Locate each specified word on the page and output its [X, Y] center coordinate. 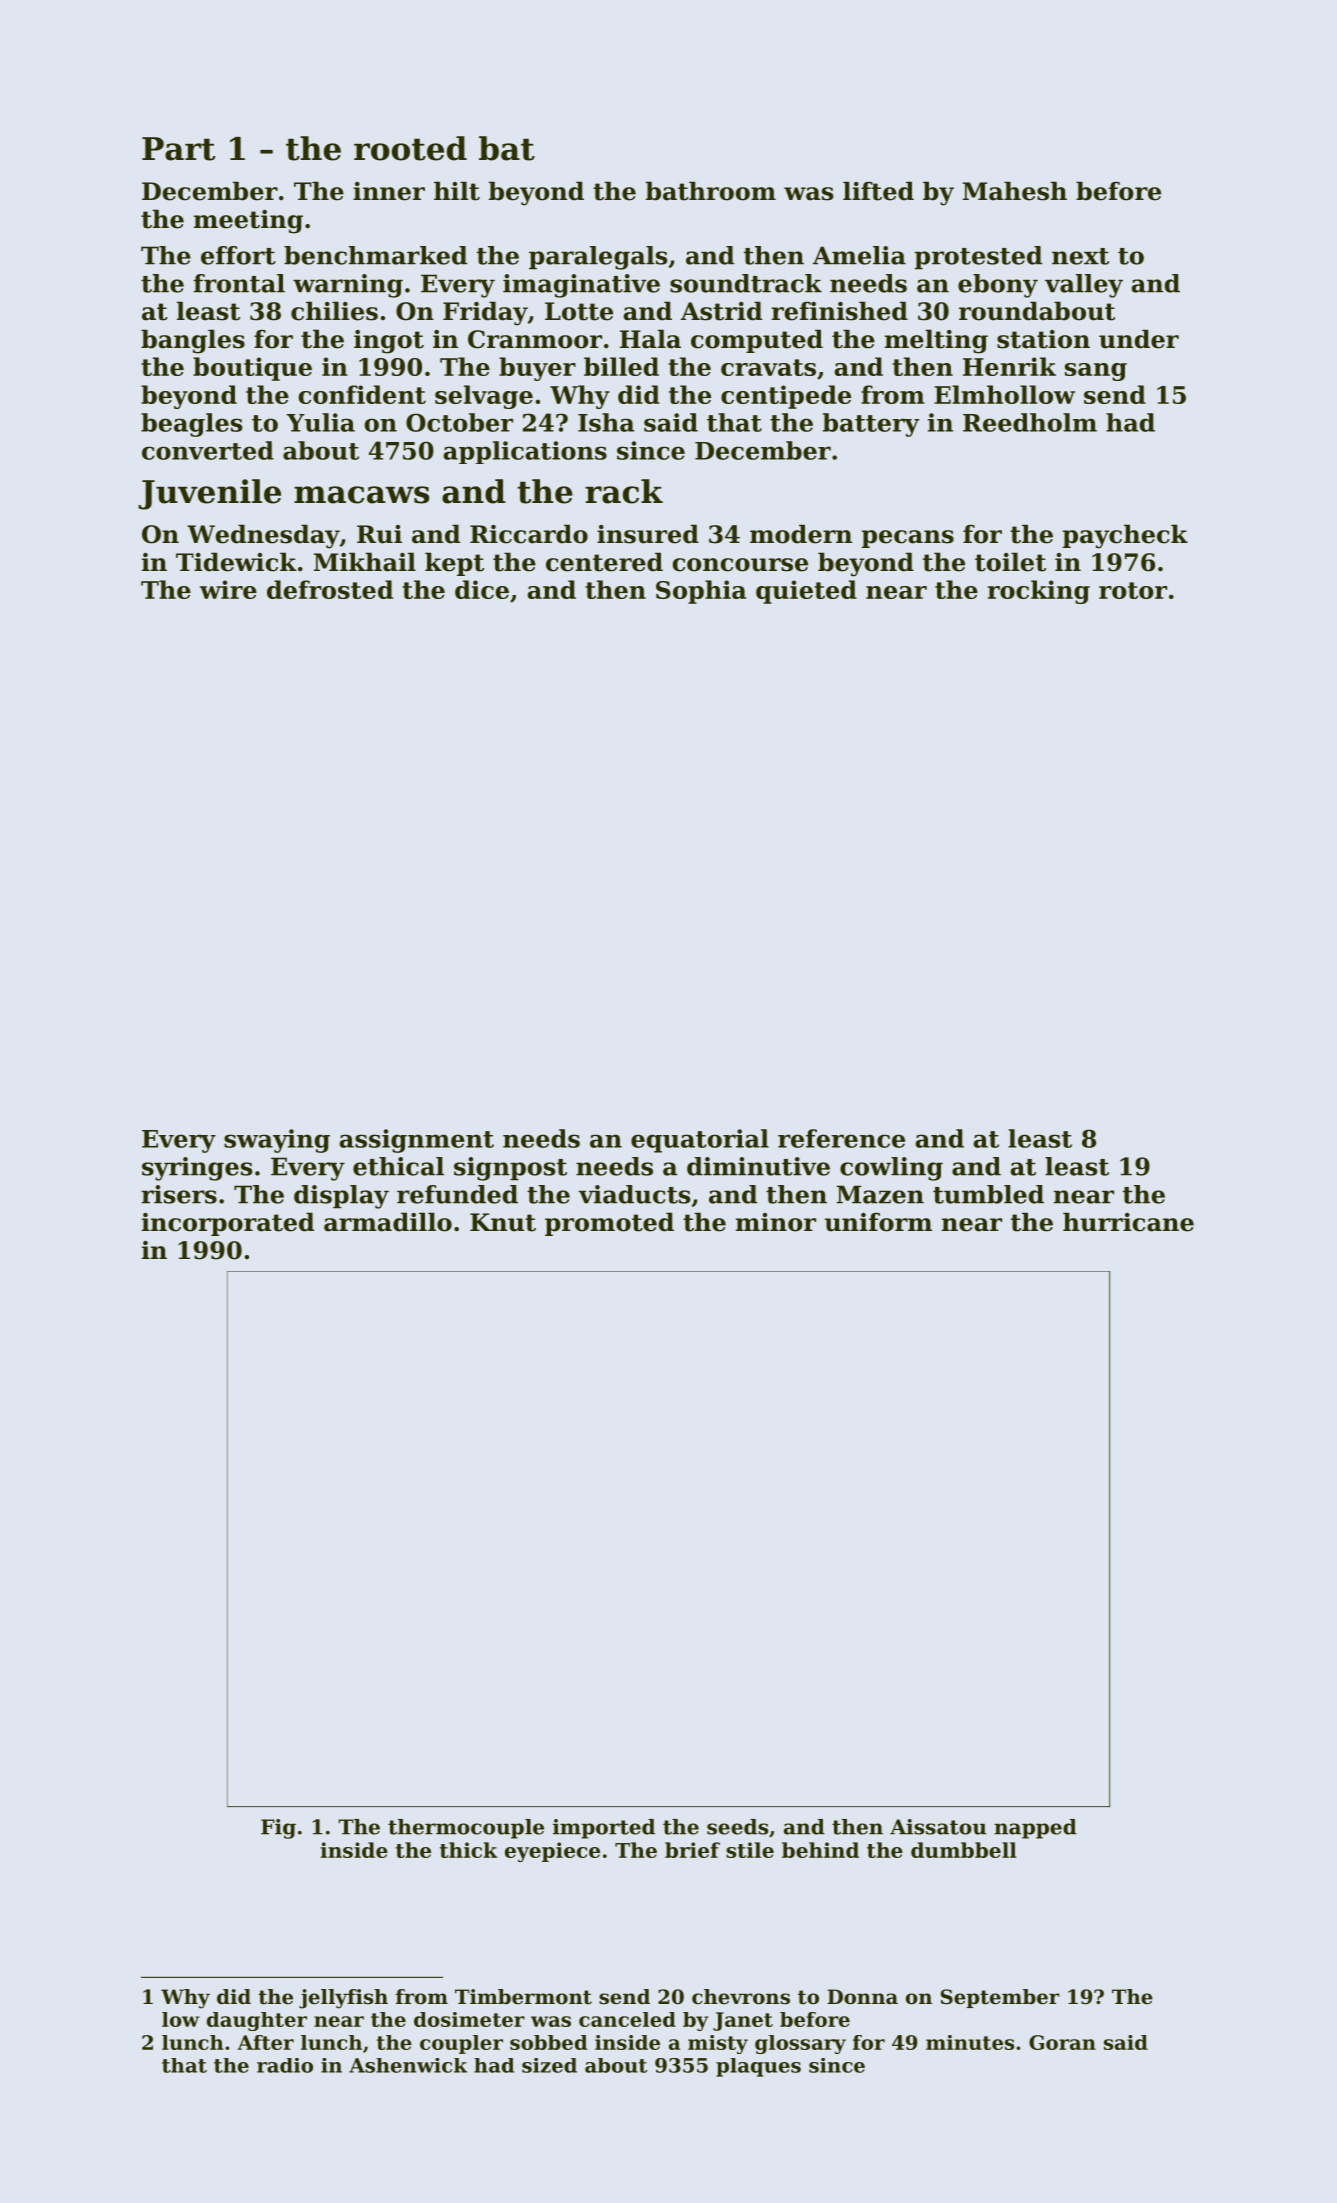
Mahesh [1015, 191]
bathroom [711, 191]
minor [776, 1222]
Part [178, 149]
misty [718, 2044]
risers [179, 1194]
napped [1035, 1829]
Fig [278, 1829]
